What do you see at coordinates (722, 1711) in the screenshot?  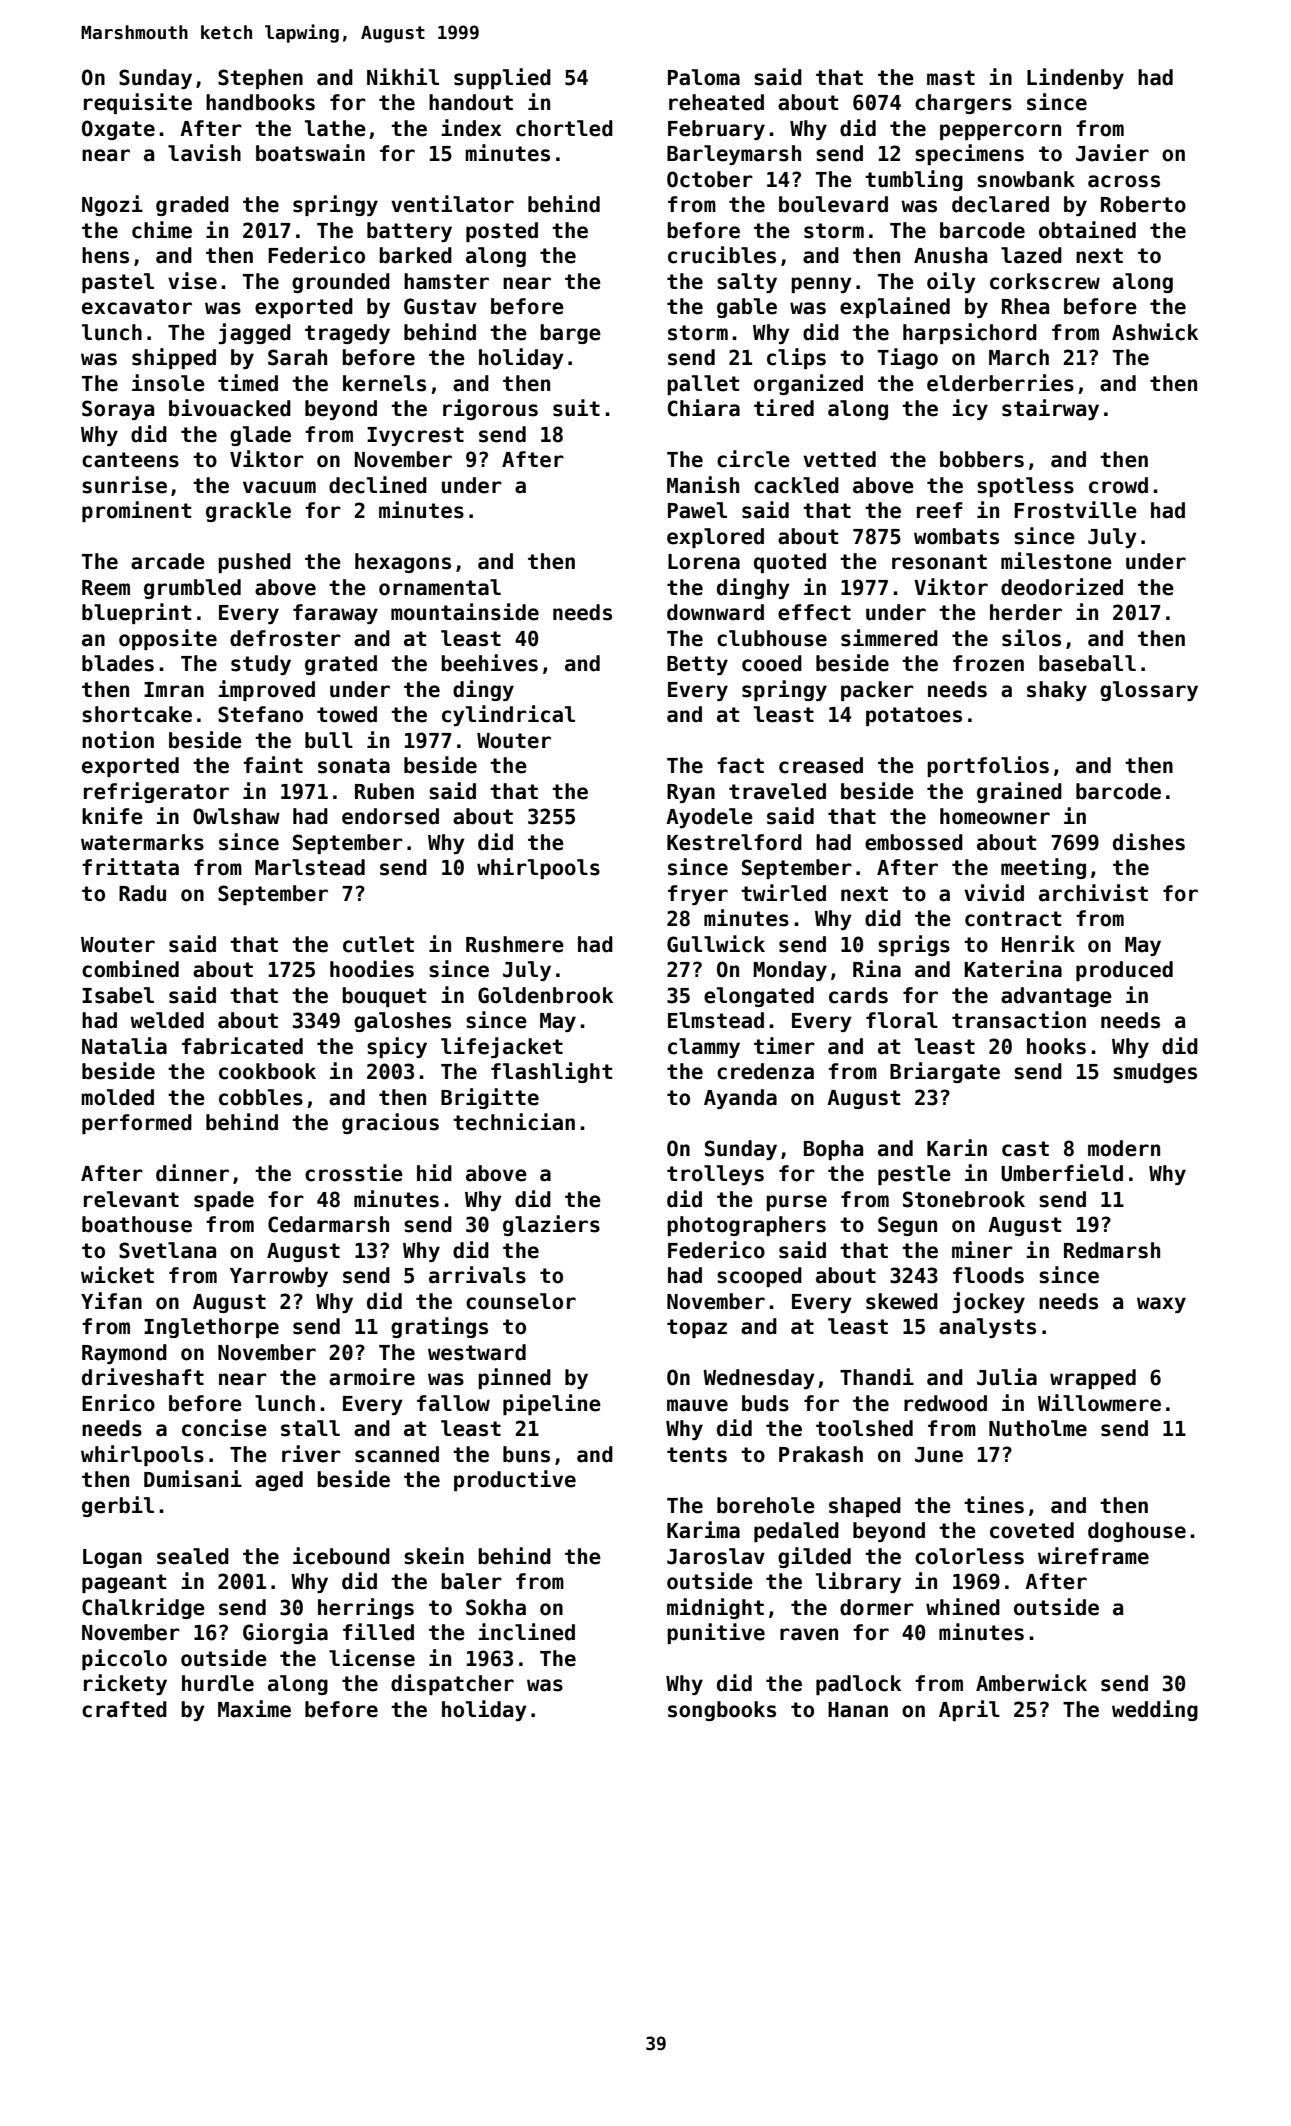 I see `songbooks` at bounding box center [722, 1711].
